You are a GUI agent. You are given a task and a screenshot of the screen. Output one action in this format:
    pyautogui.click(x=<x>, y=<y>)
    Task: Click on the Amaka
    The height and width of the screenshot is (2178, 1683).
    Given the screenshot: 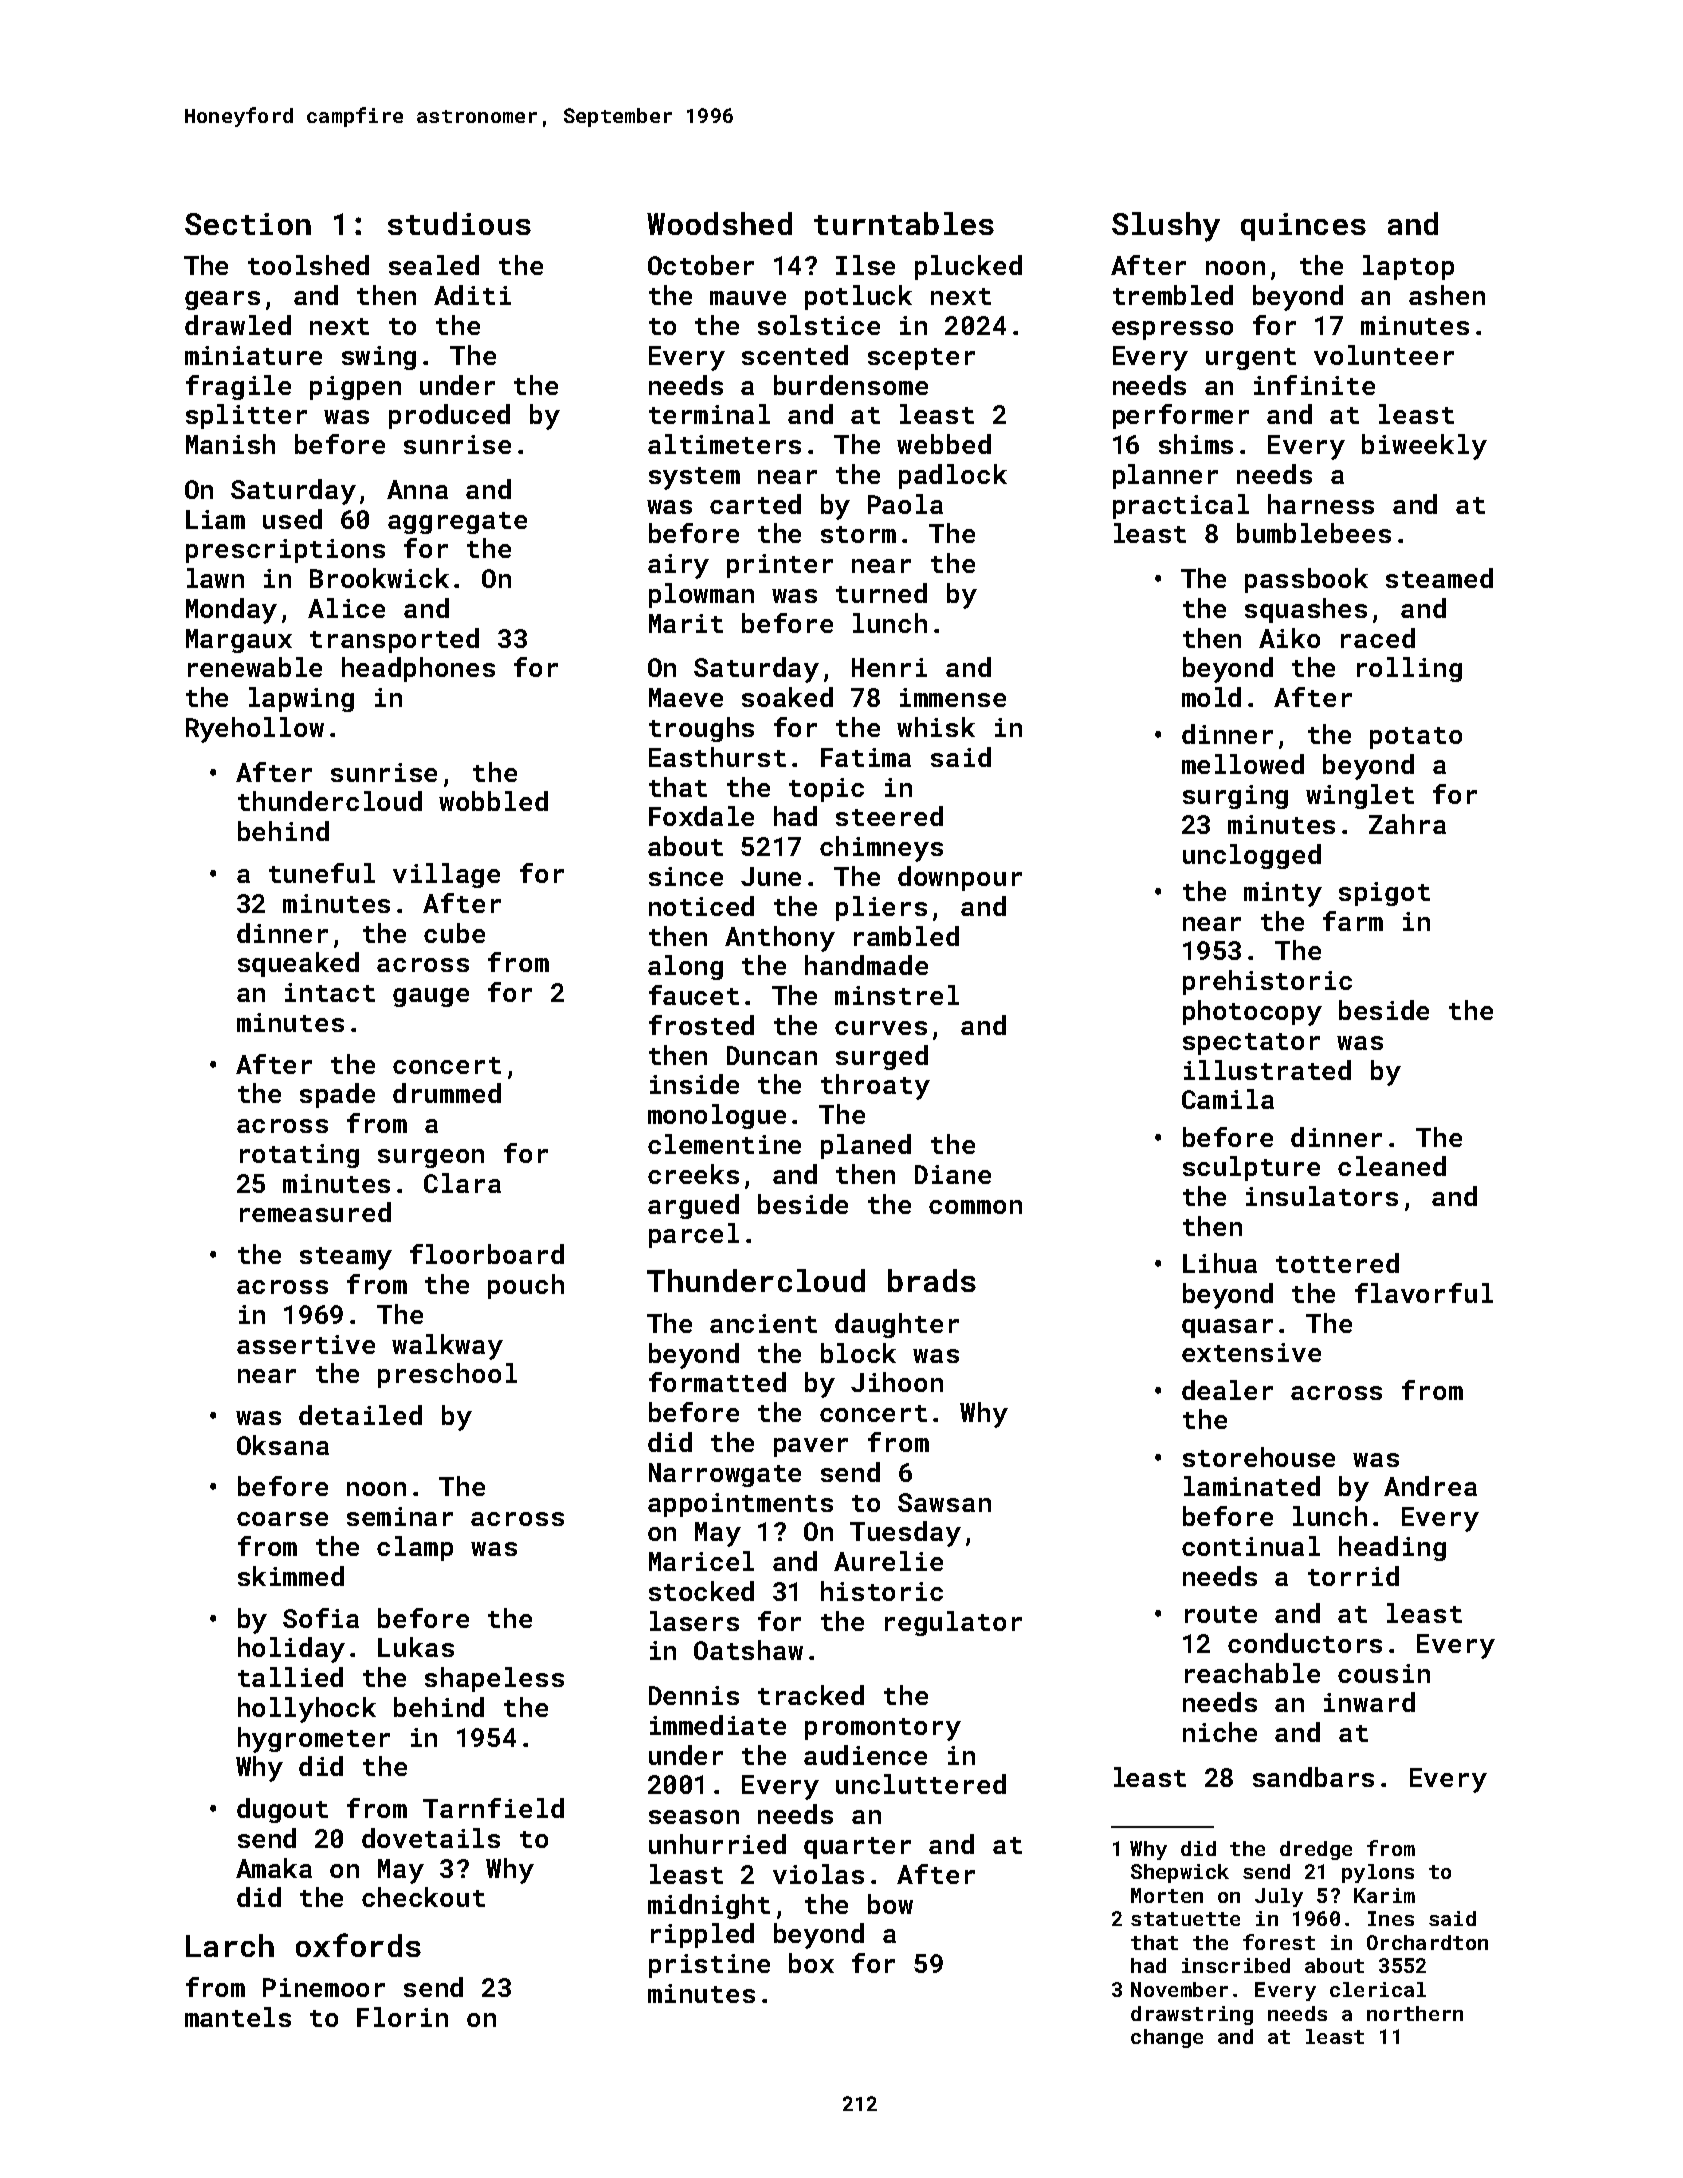 What is the action you would take?
    pyautogui.click(x=274, y=1868)
